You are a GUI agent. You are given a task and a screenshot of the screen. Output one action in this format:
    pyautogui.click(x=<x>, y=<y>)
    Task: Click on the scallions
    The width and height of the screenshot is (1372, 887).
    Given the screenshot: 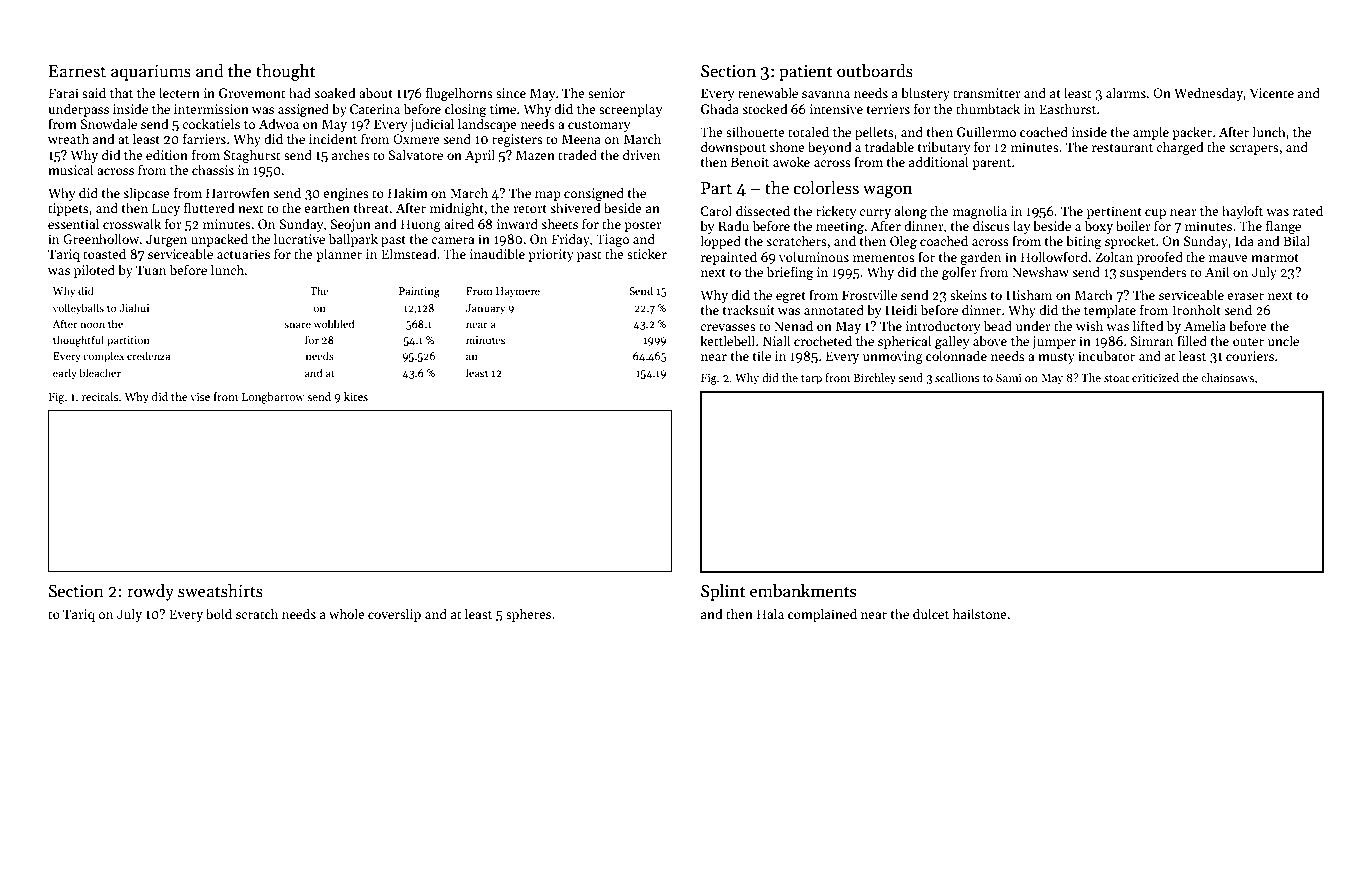 What is the action you would take?
    pyautogui.click(x=957, y=377)
